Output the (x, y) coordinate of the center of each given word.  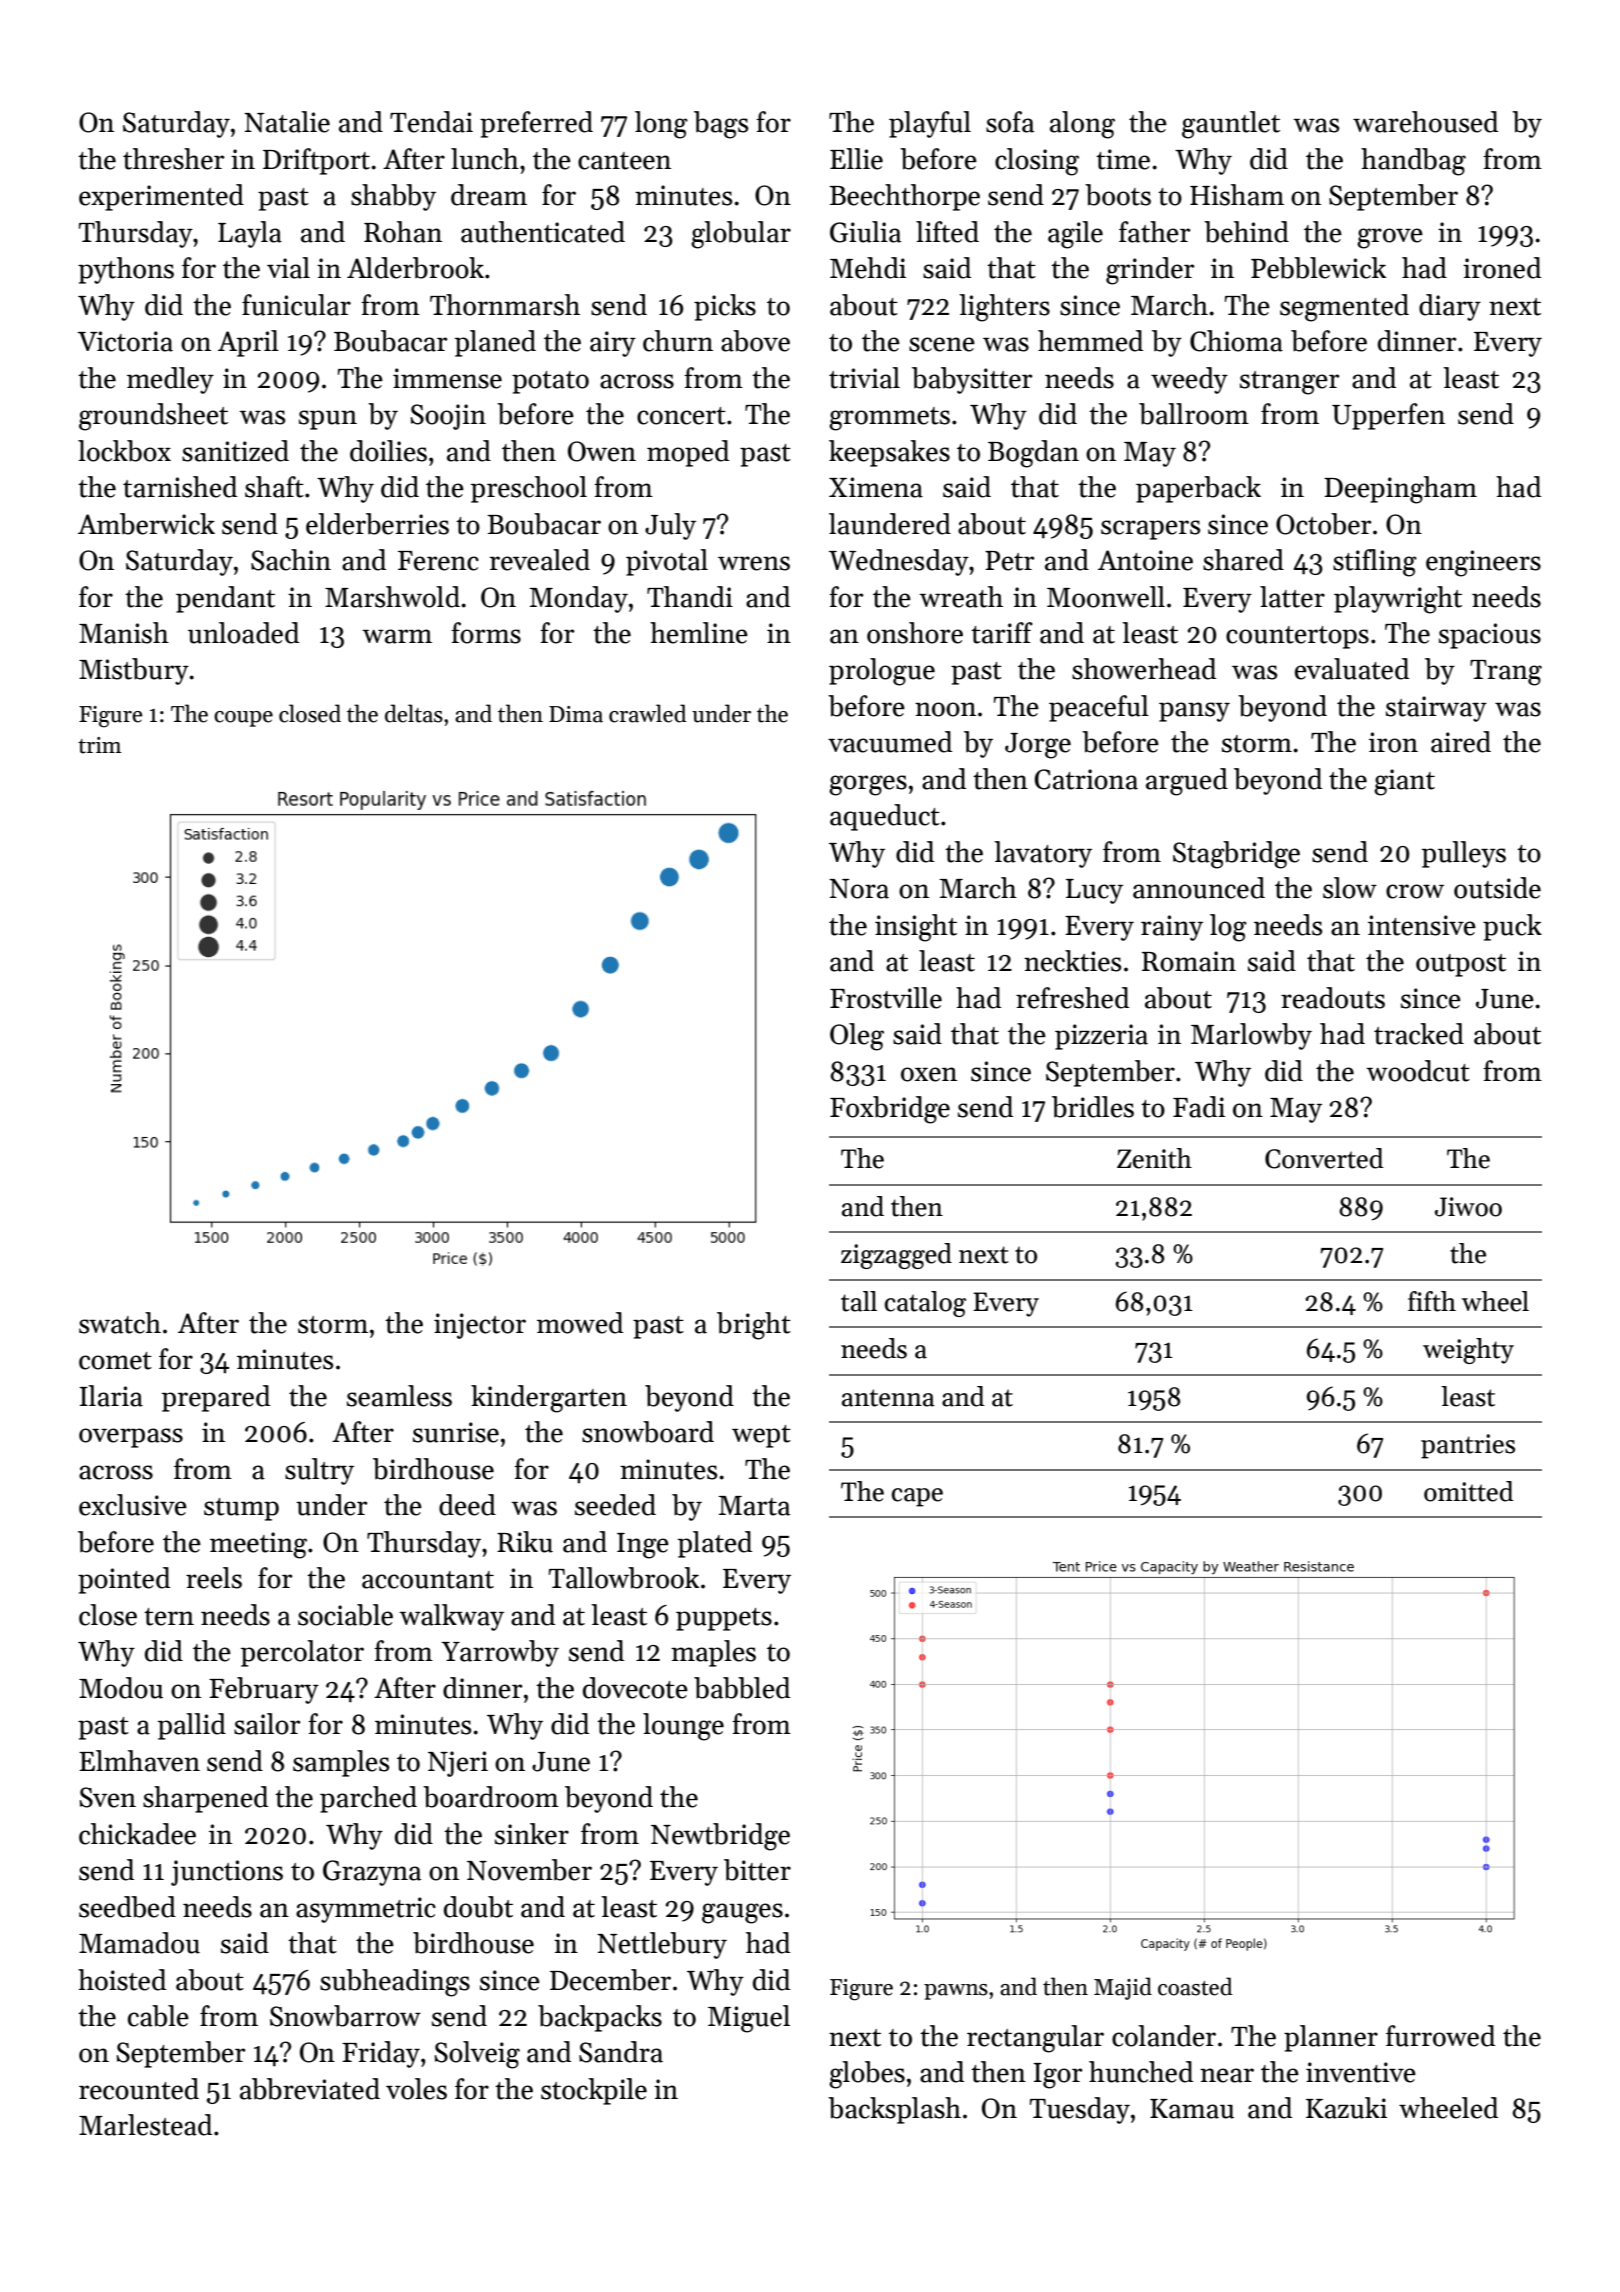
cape (917, 1497)
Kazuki (1346, 2108)
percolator (302, 1653)
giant (1404, 782)
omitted (1468, 1491)
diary (1450, 307)
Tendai (431, 122)
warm (397, 636)
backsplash (894, 2110)
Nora (859, 889)
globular (741, 235)
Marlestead (145, 2125)
